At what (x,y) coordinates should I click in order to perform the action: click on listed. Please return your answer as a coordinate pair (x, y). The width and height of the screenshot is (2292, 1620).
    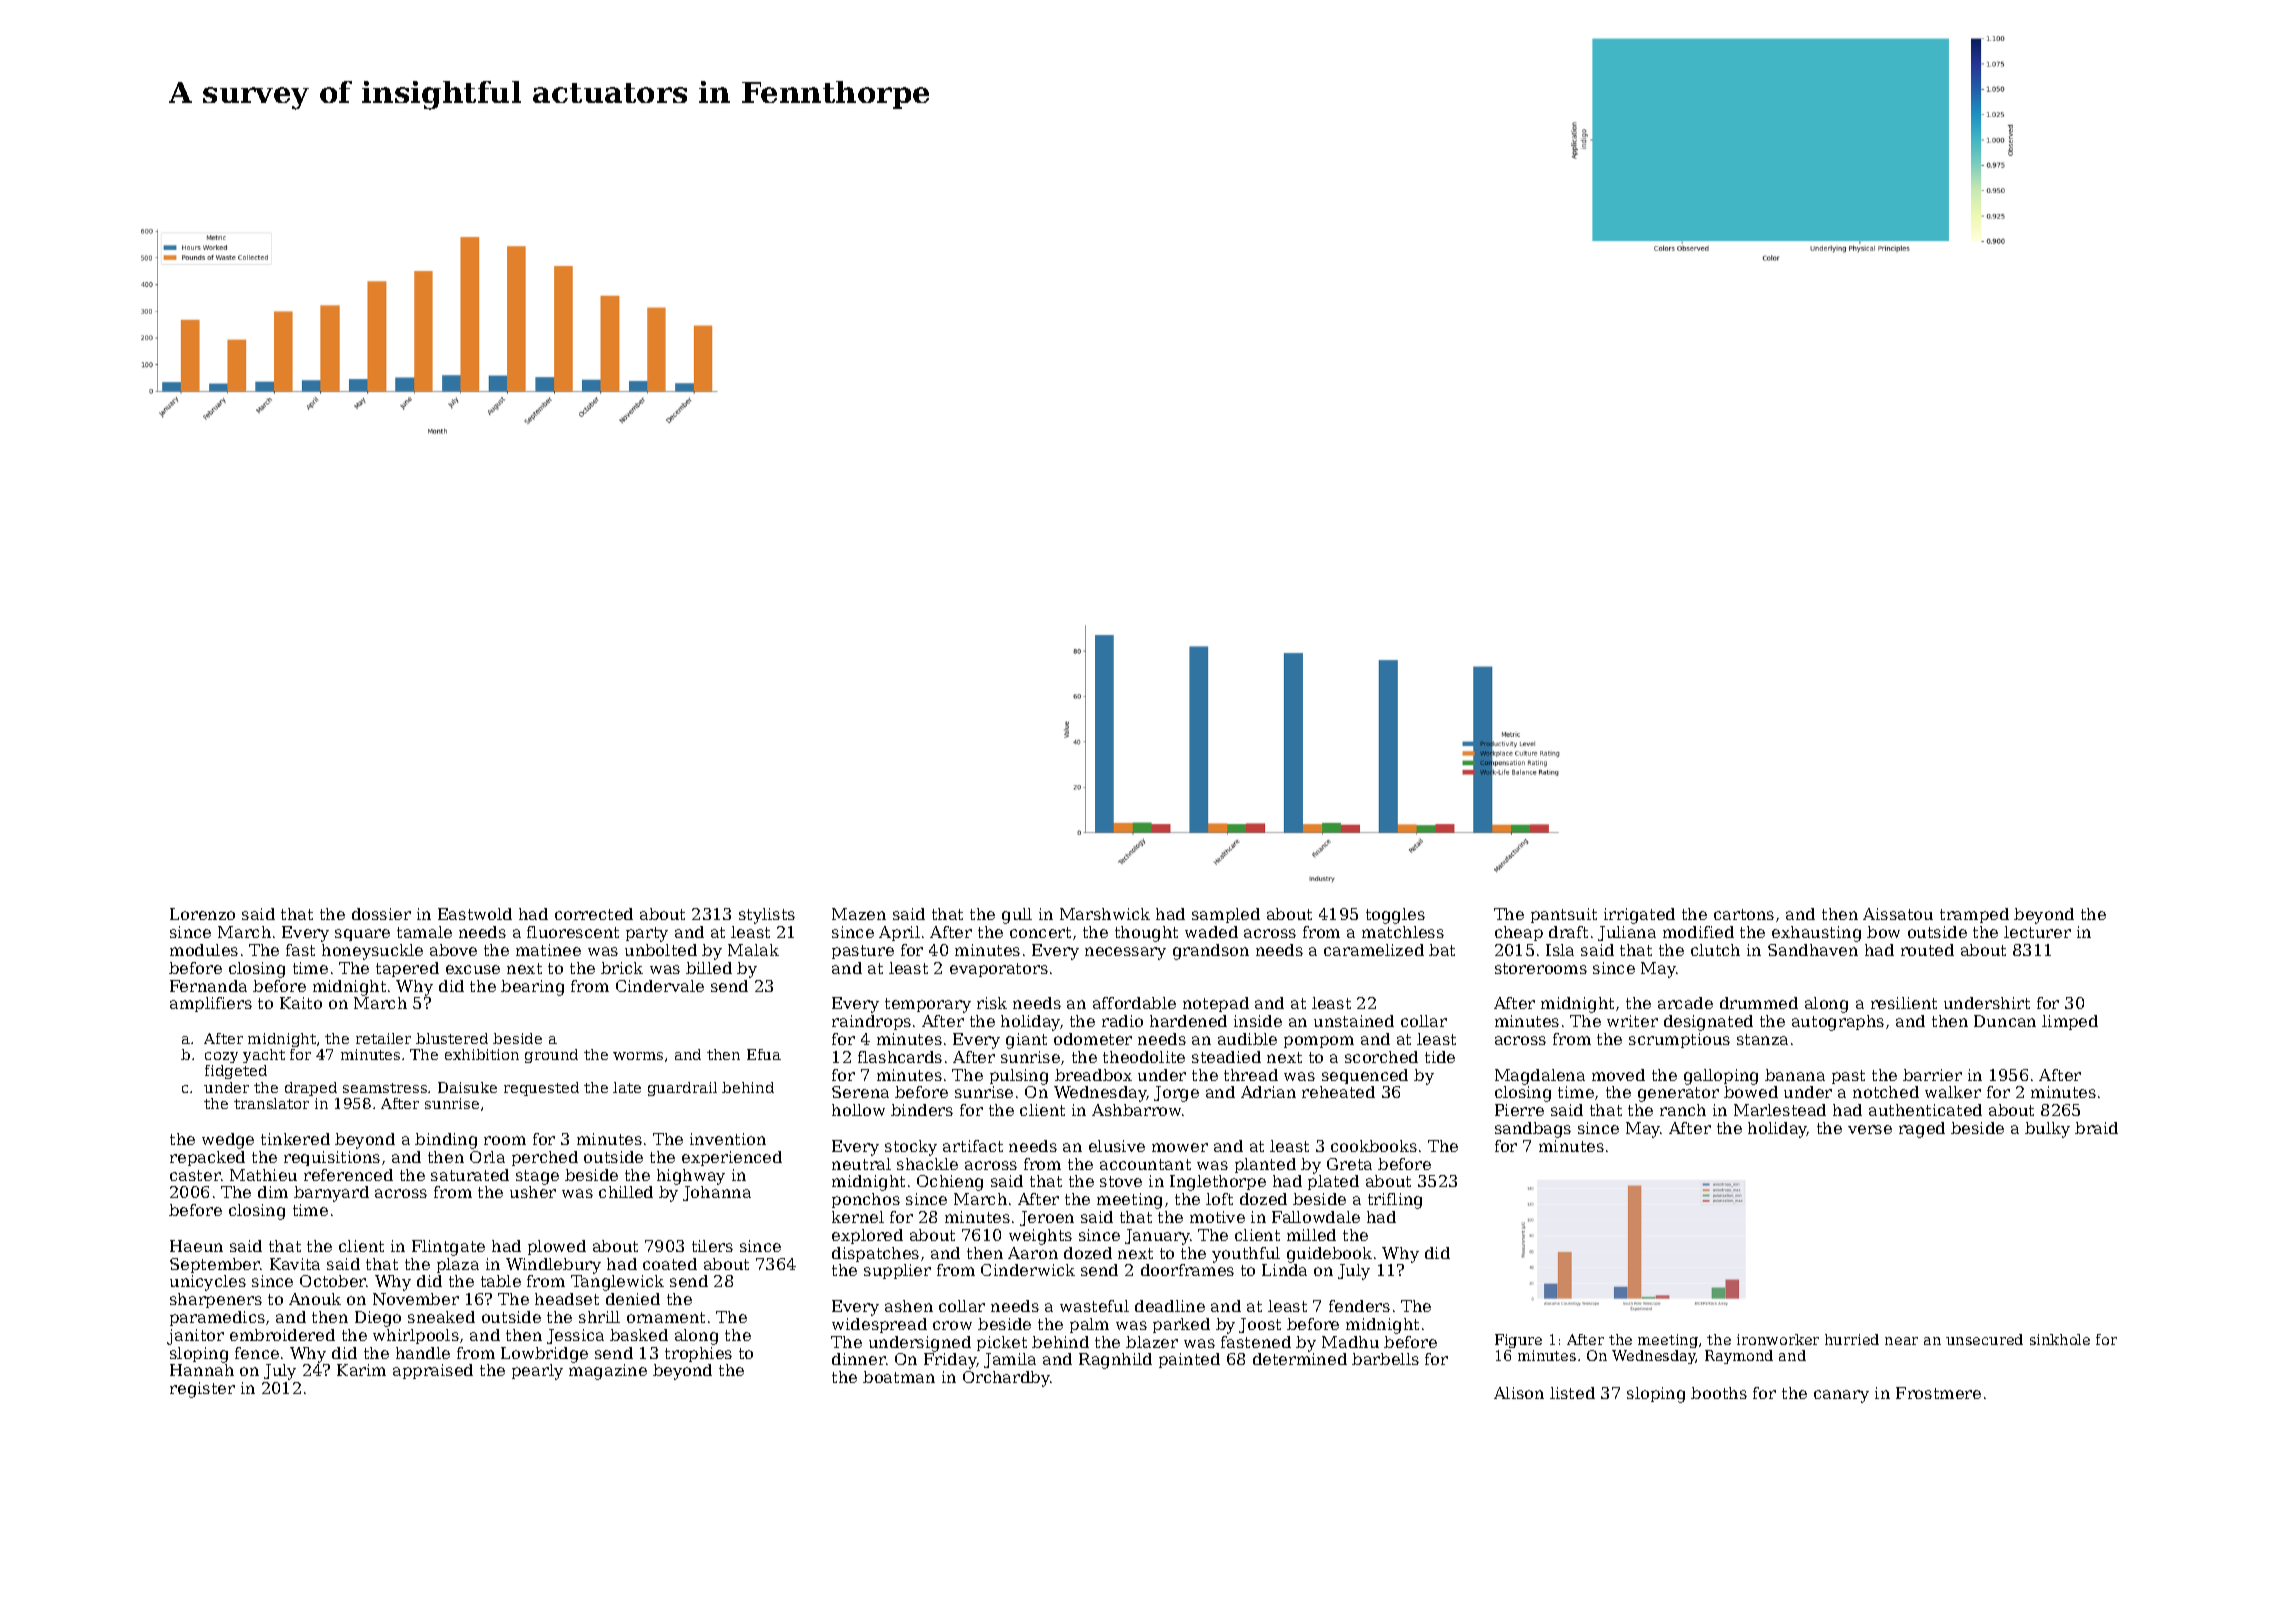
    Looking at the image, I should click on (1572, 1393).
